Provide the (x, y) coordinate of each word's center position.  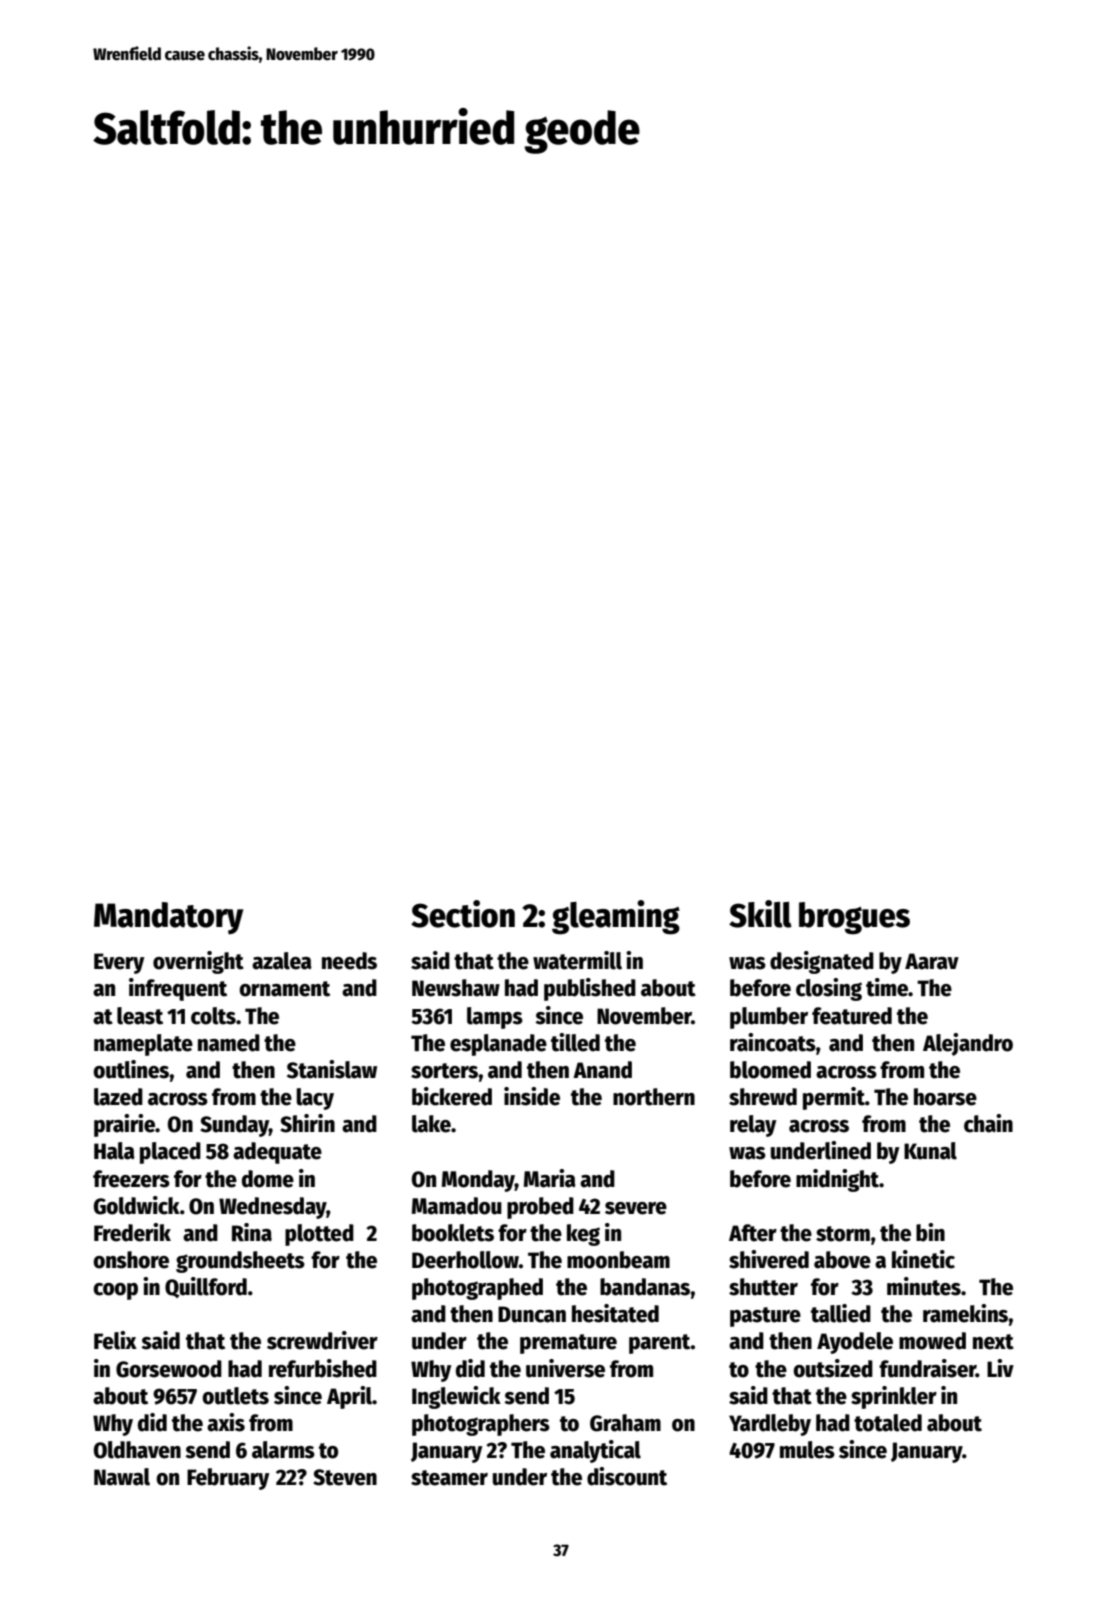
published (590, 989)
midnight (837, 1180)
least (140, 1016)
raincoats (773, 1042)
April (349, 1397)
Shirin (307, 1123)
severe (636, 1208)
